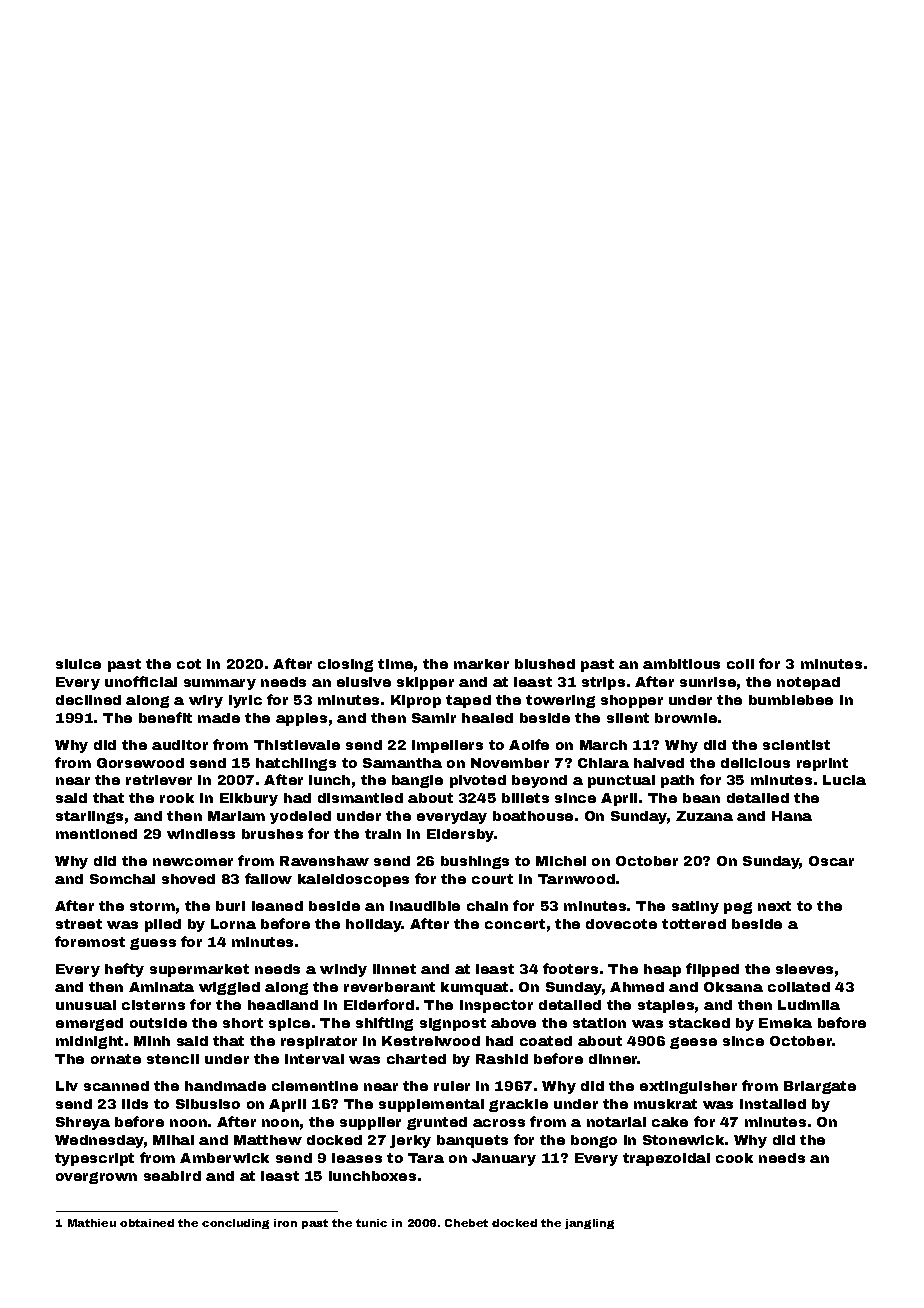 The image size is (924, 1308). I want to click on reverberant, so click(389, 987).
